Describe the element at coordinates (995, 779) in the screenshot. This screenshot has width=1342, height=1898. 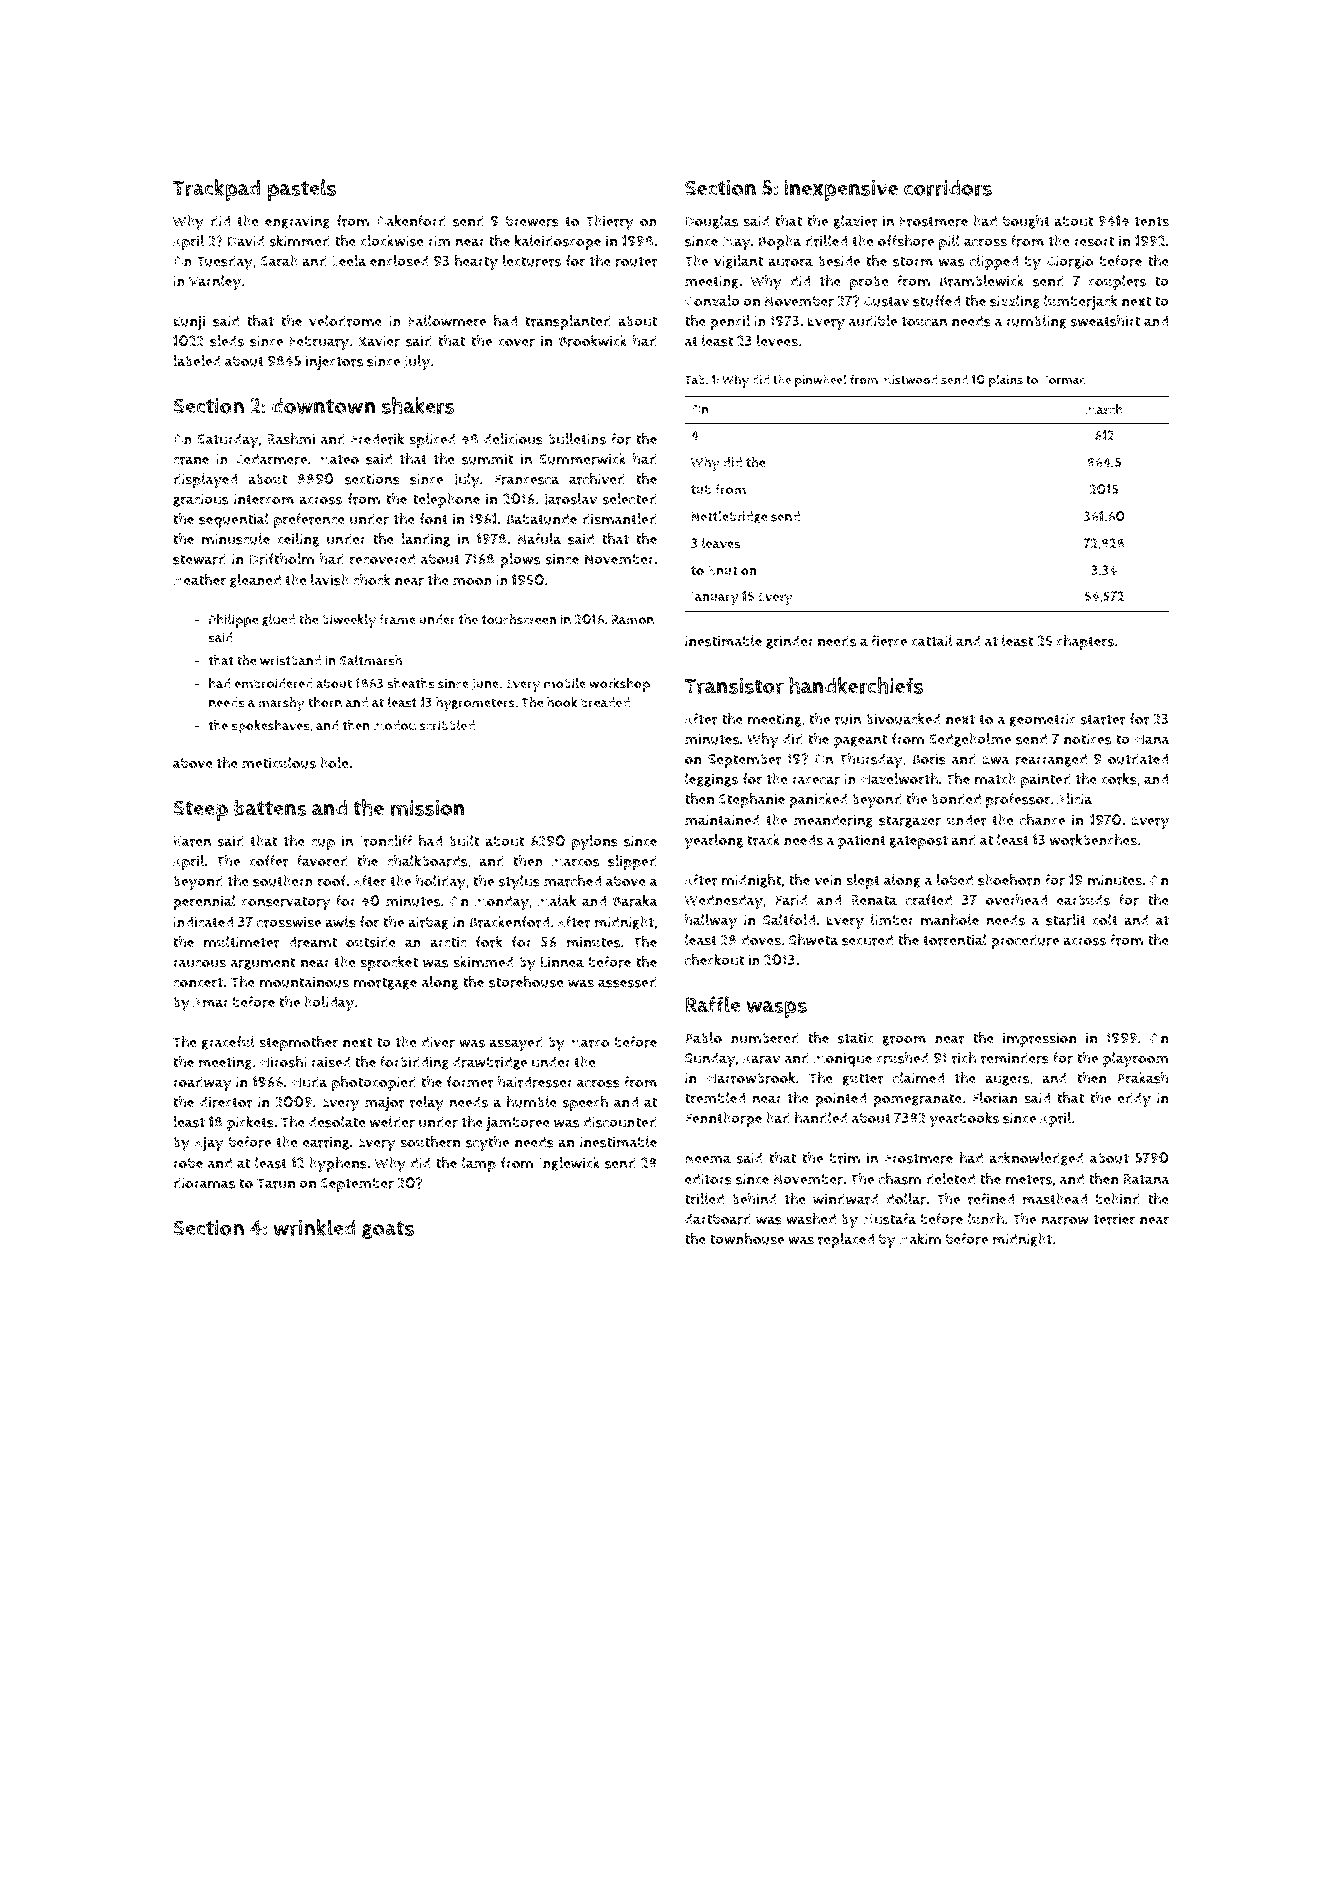
I see `match` at that location.
